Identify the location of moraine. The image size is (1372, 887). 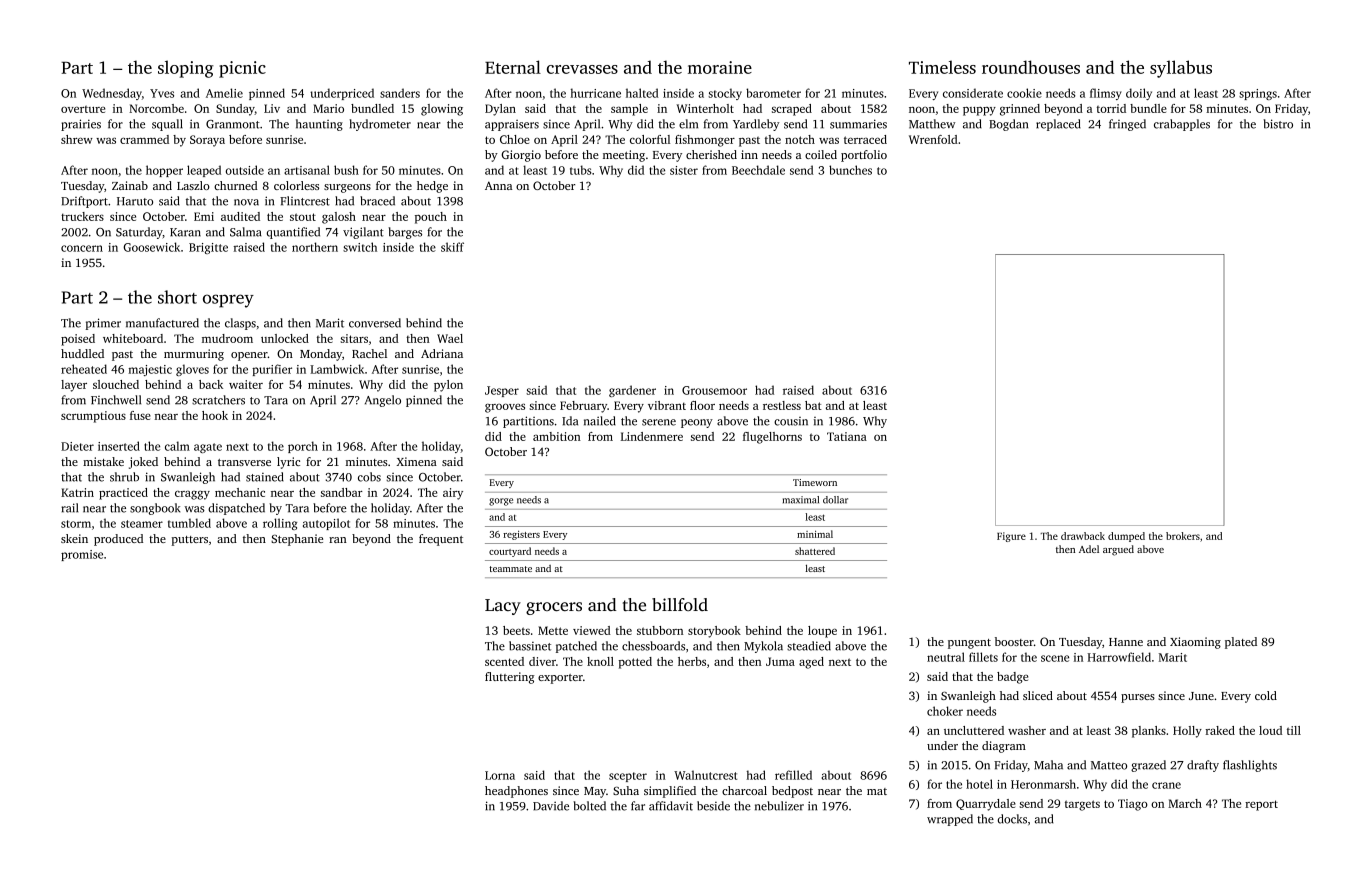
(720, 67).
